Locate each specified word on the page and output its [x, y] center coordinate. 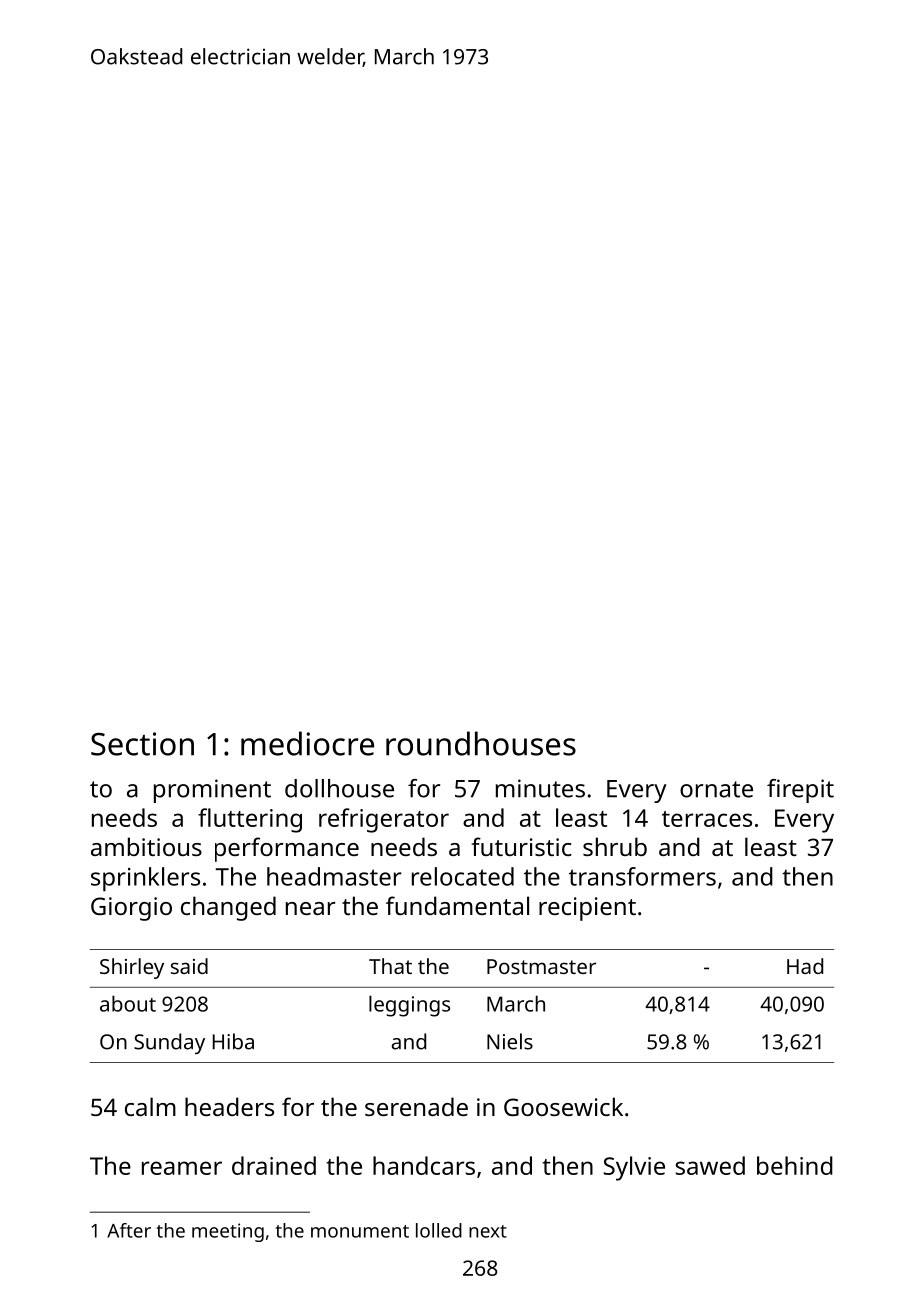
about [128, 1003]
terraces [707, 819]
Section [142, 744]
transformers [642, 876]
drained [274, 1165]
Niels [510, 1041]
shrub [615, 846]
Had [805, 966]
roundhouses [481, 743]
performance [287, 849]
